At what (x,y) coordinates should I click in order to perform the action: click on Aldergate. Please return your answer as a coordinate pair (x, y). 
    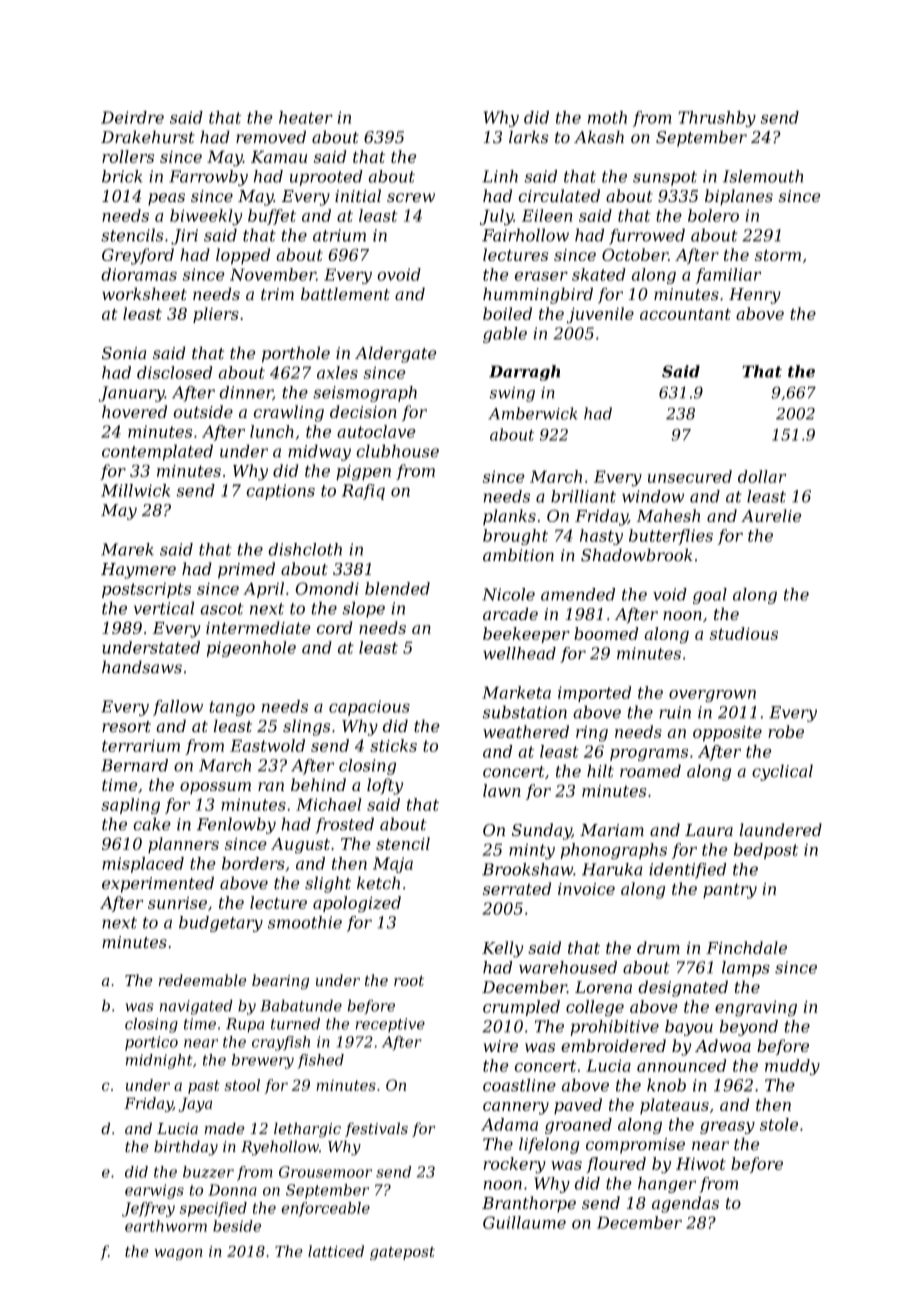
    Looking at the image, I should click on (396, 354).
